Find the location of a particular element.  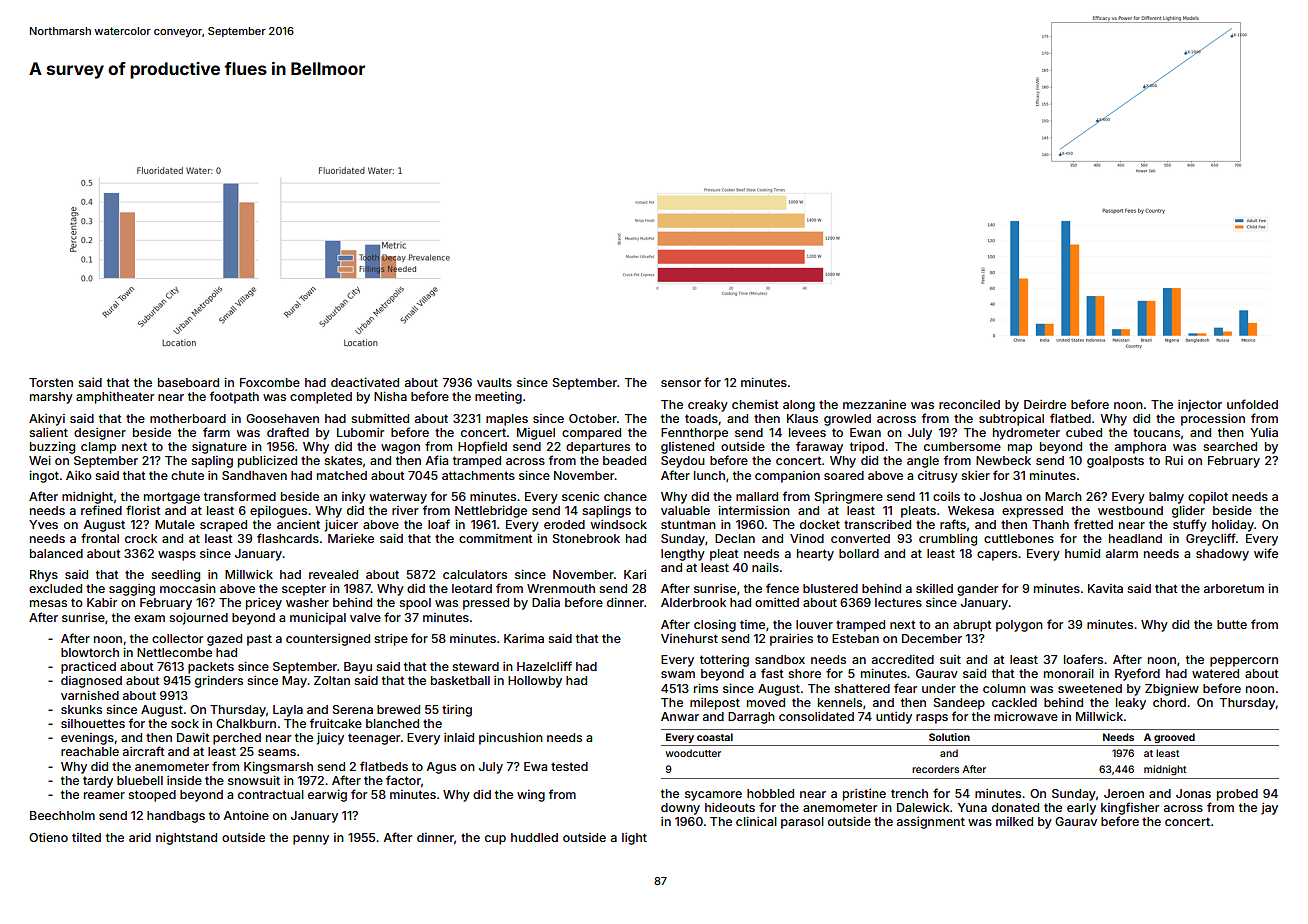

sensor is located at coordinates (681, 383).
